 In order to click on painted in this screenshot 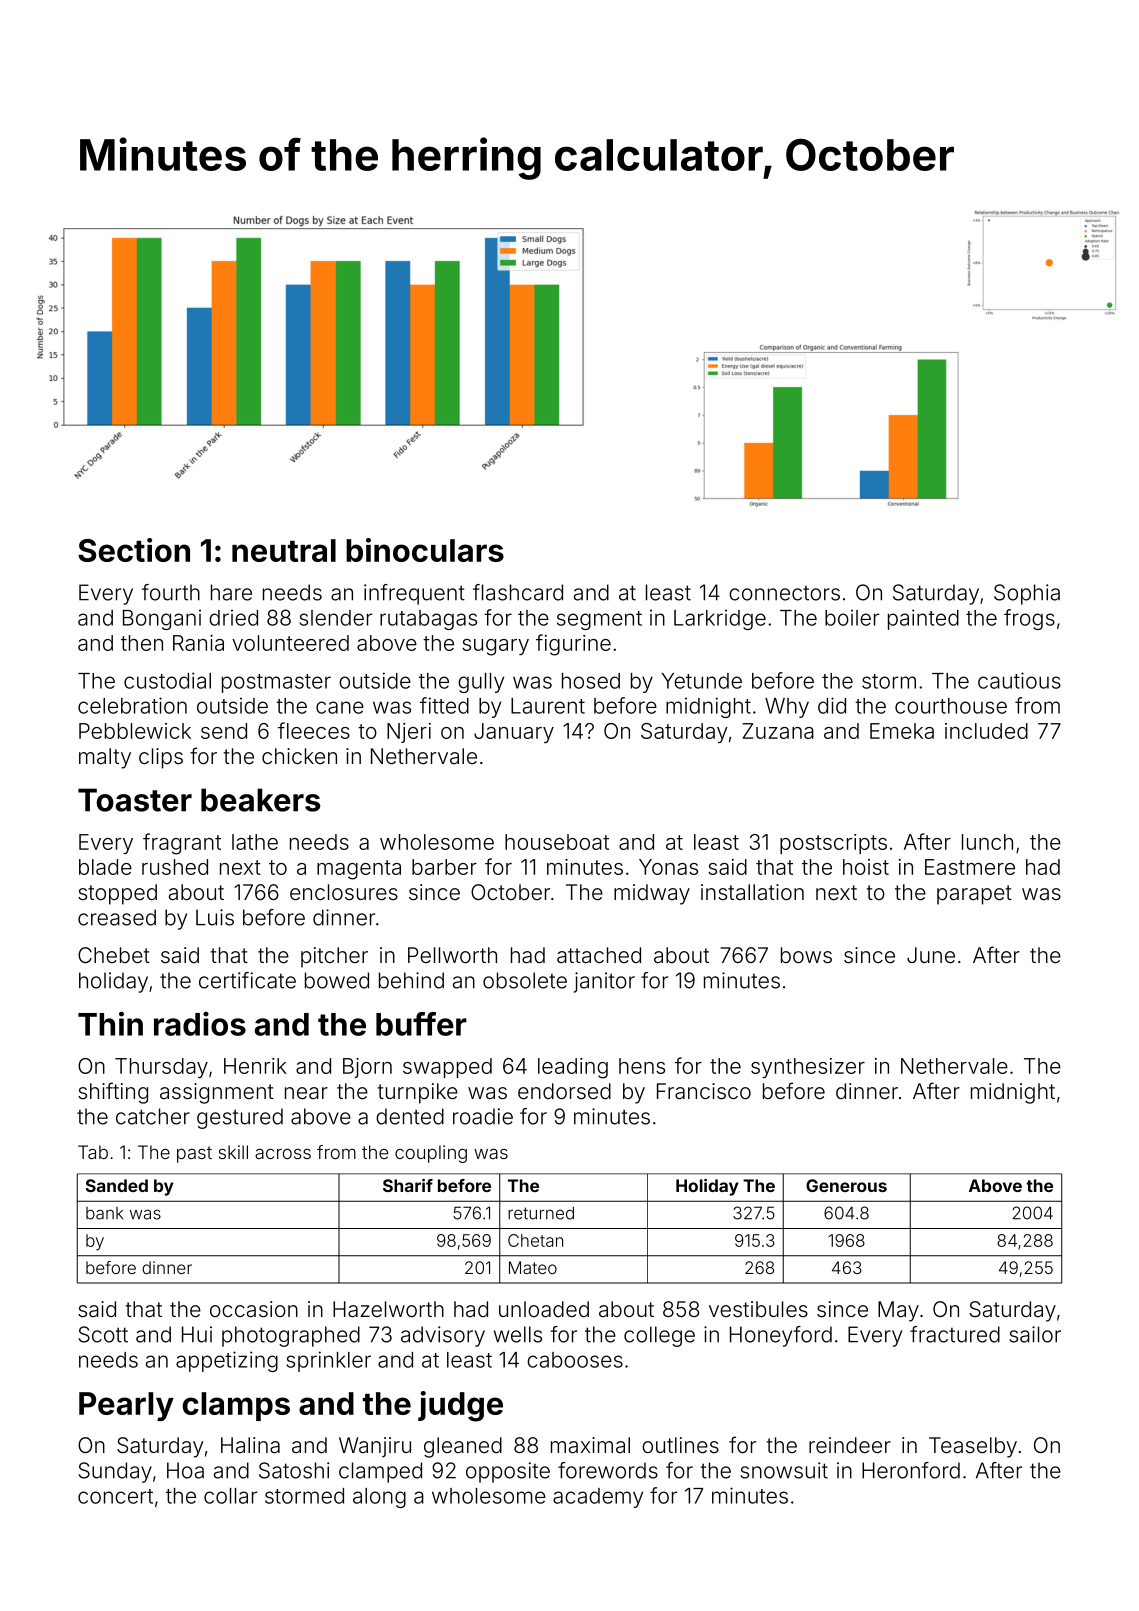, I will do `click(923, 619)`.
